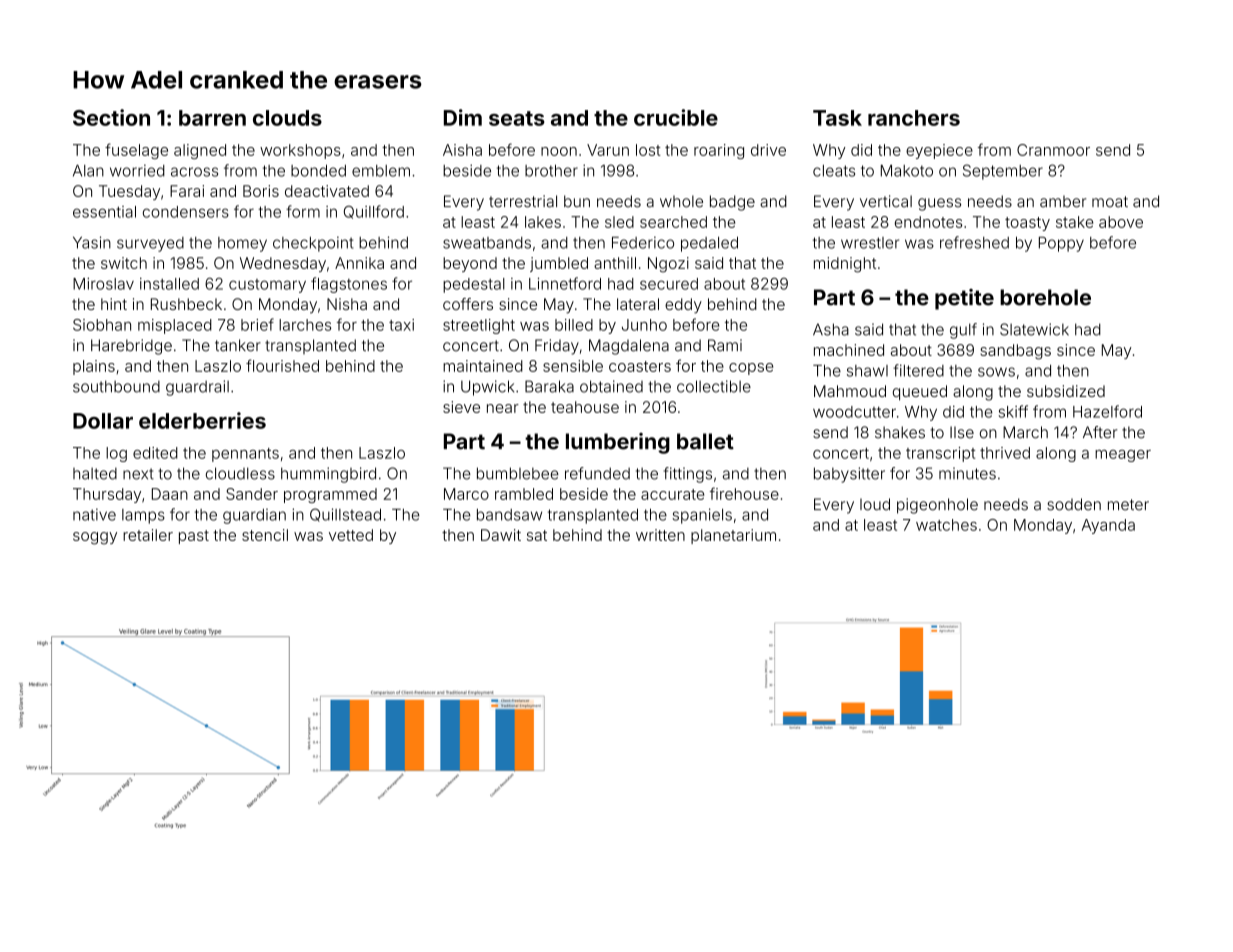 Image resolution: width=1233 pixels, height=952 pixels. I want to click on sandbags, so click(1015, 352).
